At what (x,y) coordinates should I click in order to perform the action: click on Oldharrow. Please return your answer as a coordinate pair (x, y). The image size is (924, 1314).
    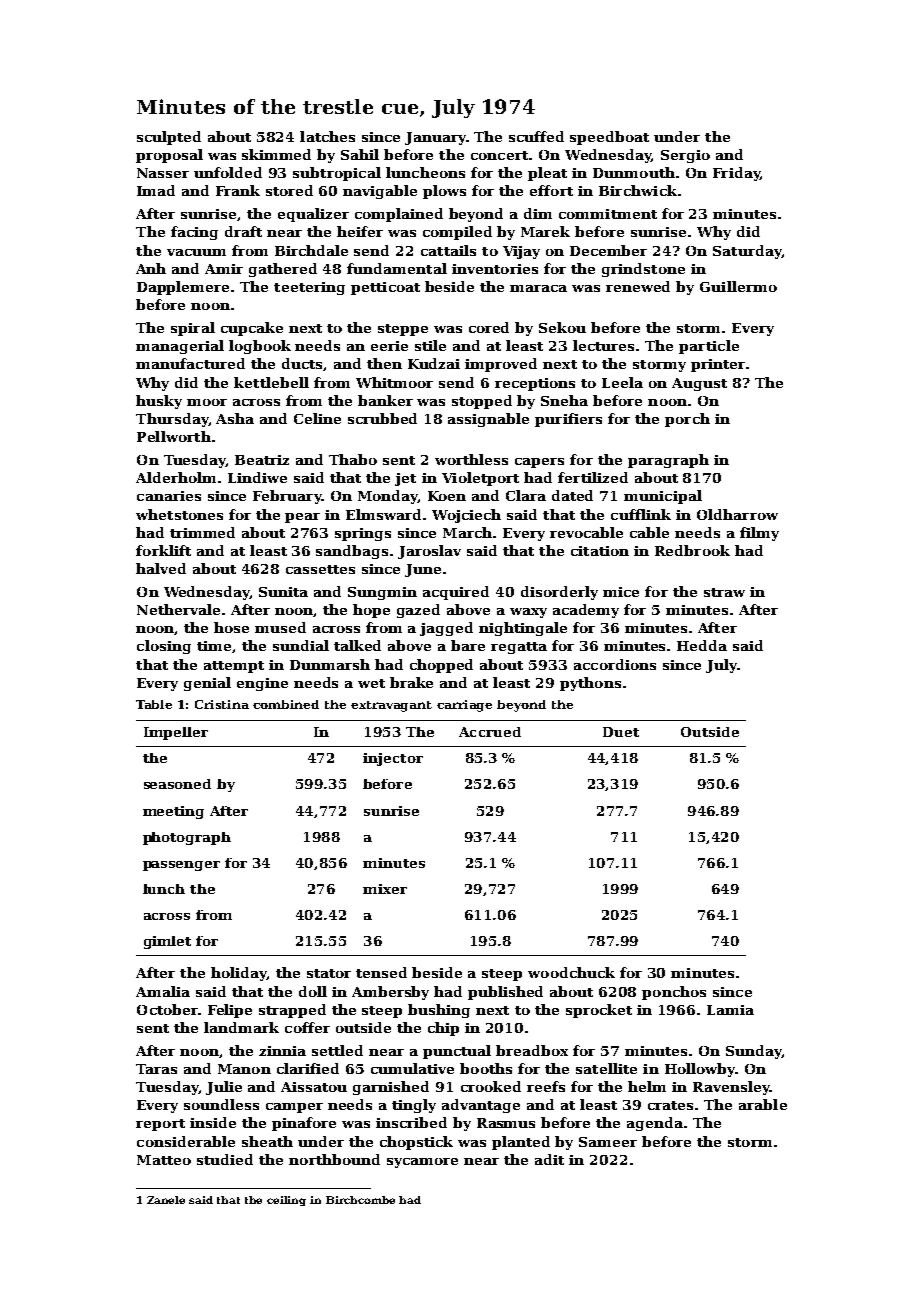
    Looking at the image, I should click on (737, 514).
